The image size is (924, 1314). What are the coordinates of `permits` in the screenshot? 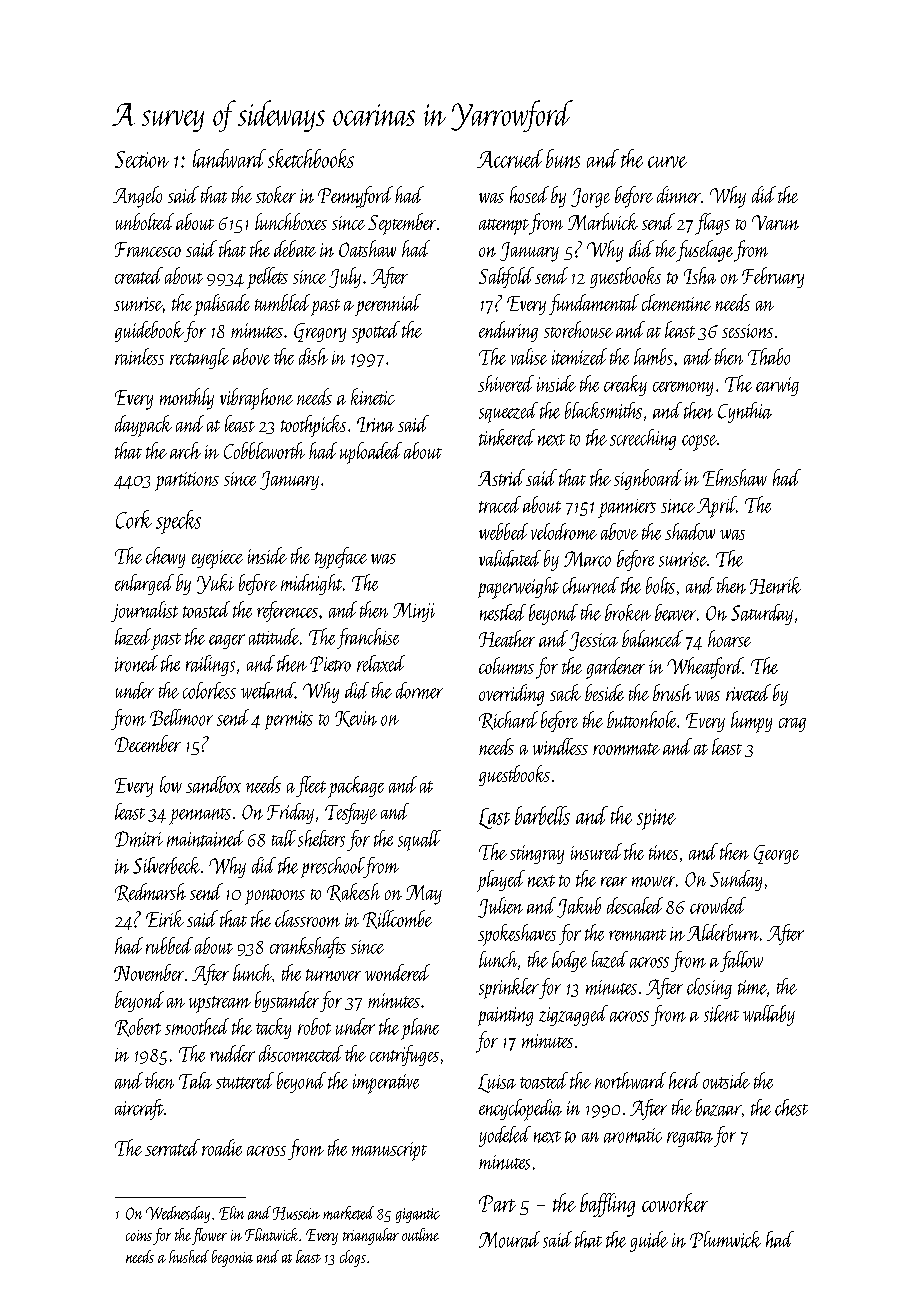 It's located at (289, 720).
